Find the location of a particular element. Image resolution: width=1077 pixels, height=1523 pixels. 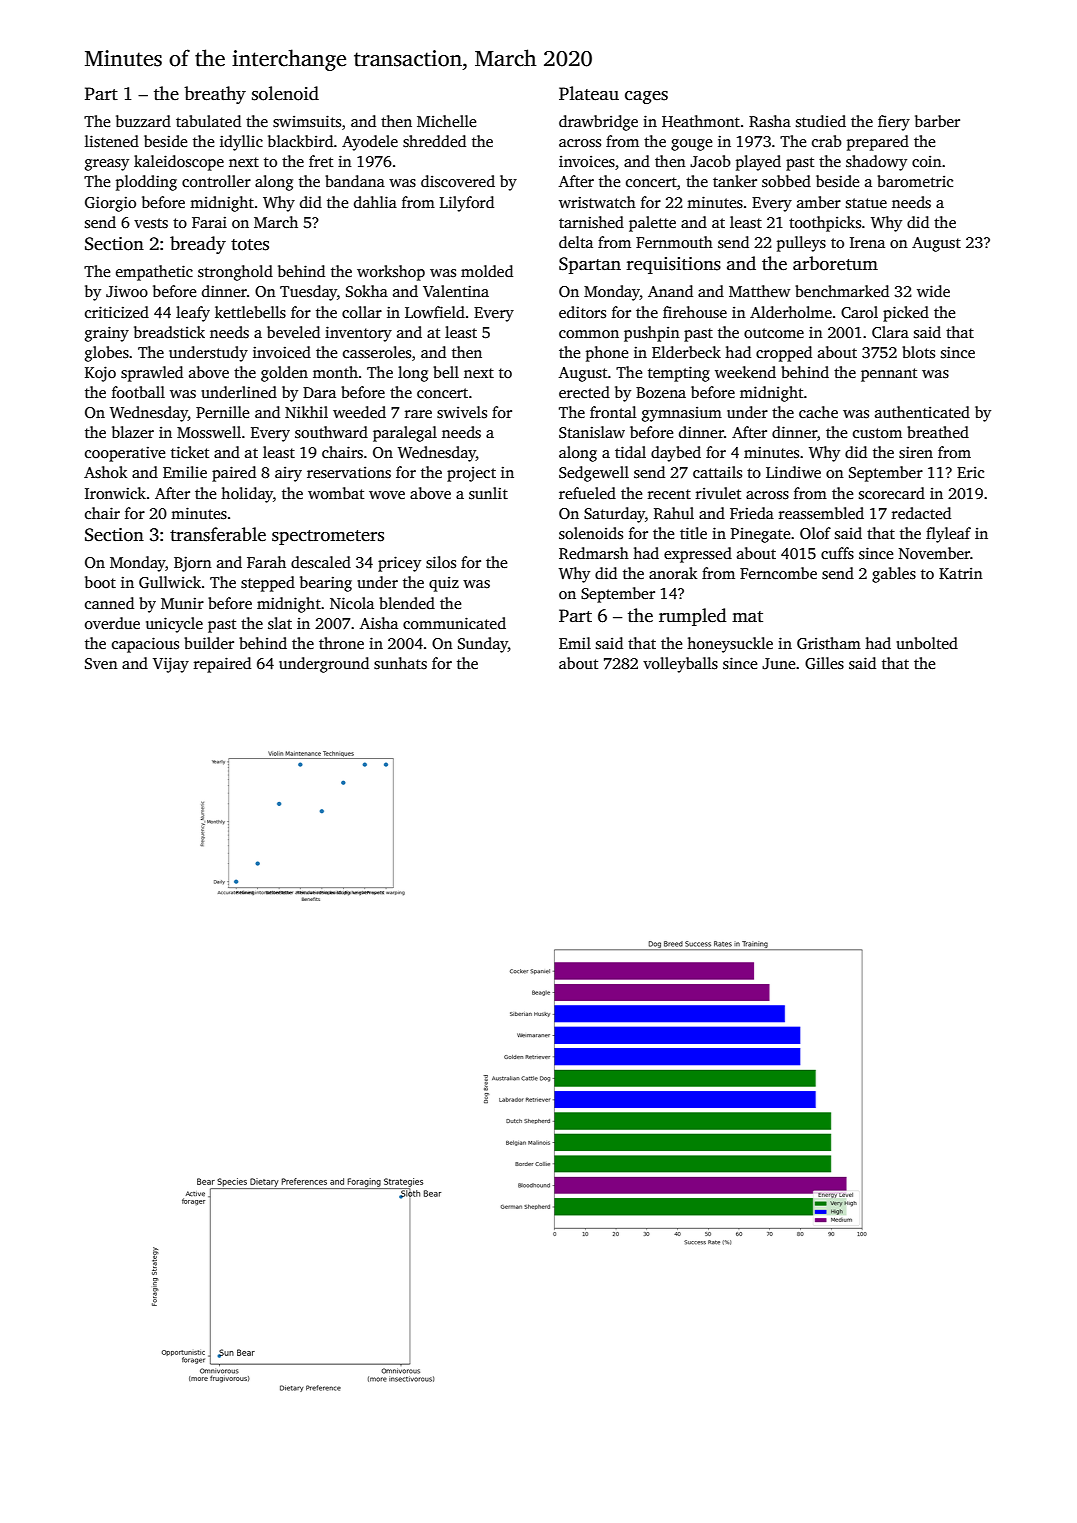

sunhats is located at coordinates (400, 663).
